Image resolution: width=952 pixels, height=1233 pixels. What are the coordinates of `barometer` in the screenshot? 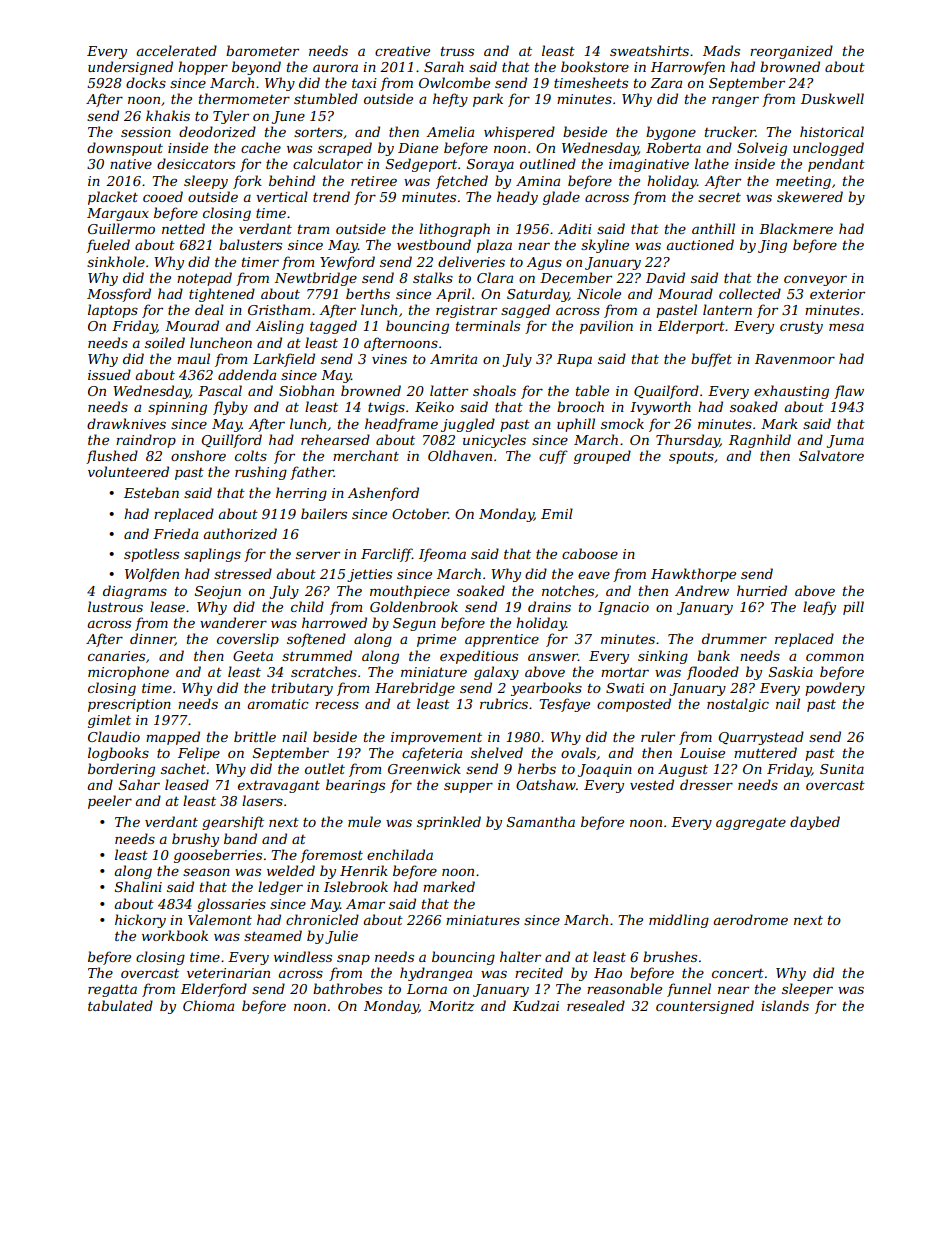 It's located at (262, 50).
